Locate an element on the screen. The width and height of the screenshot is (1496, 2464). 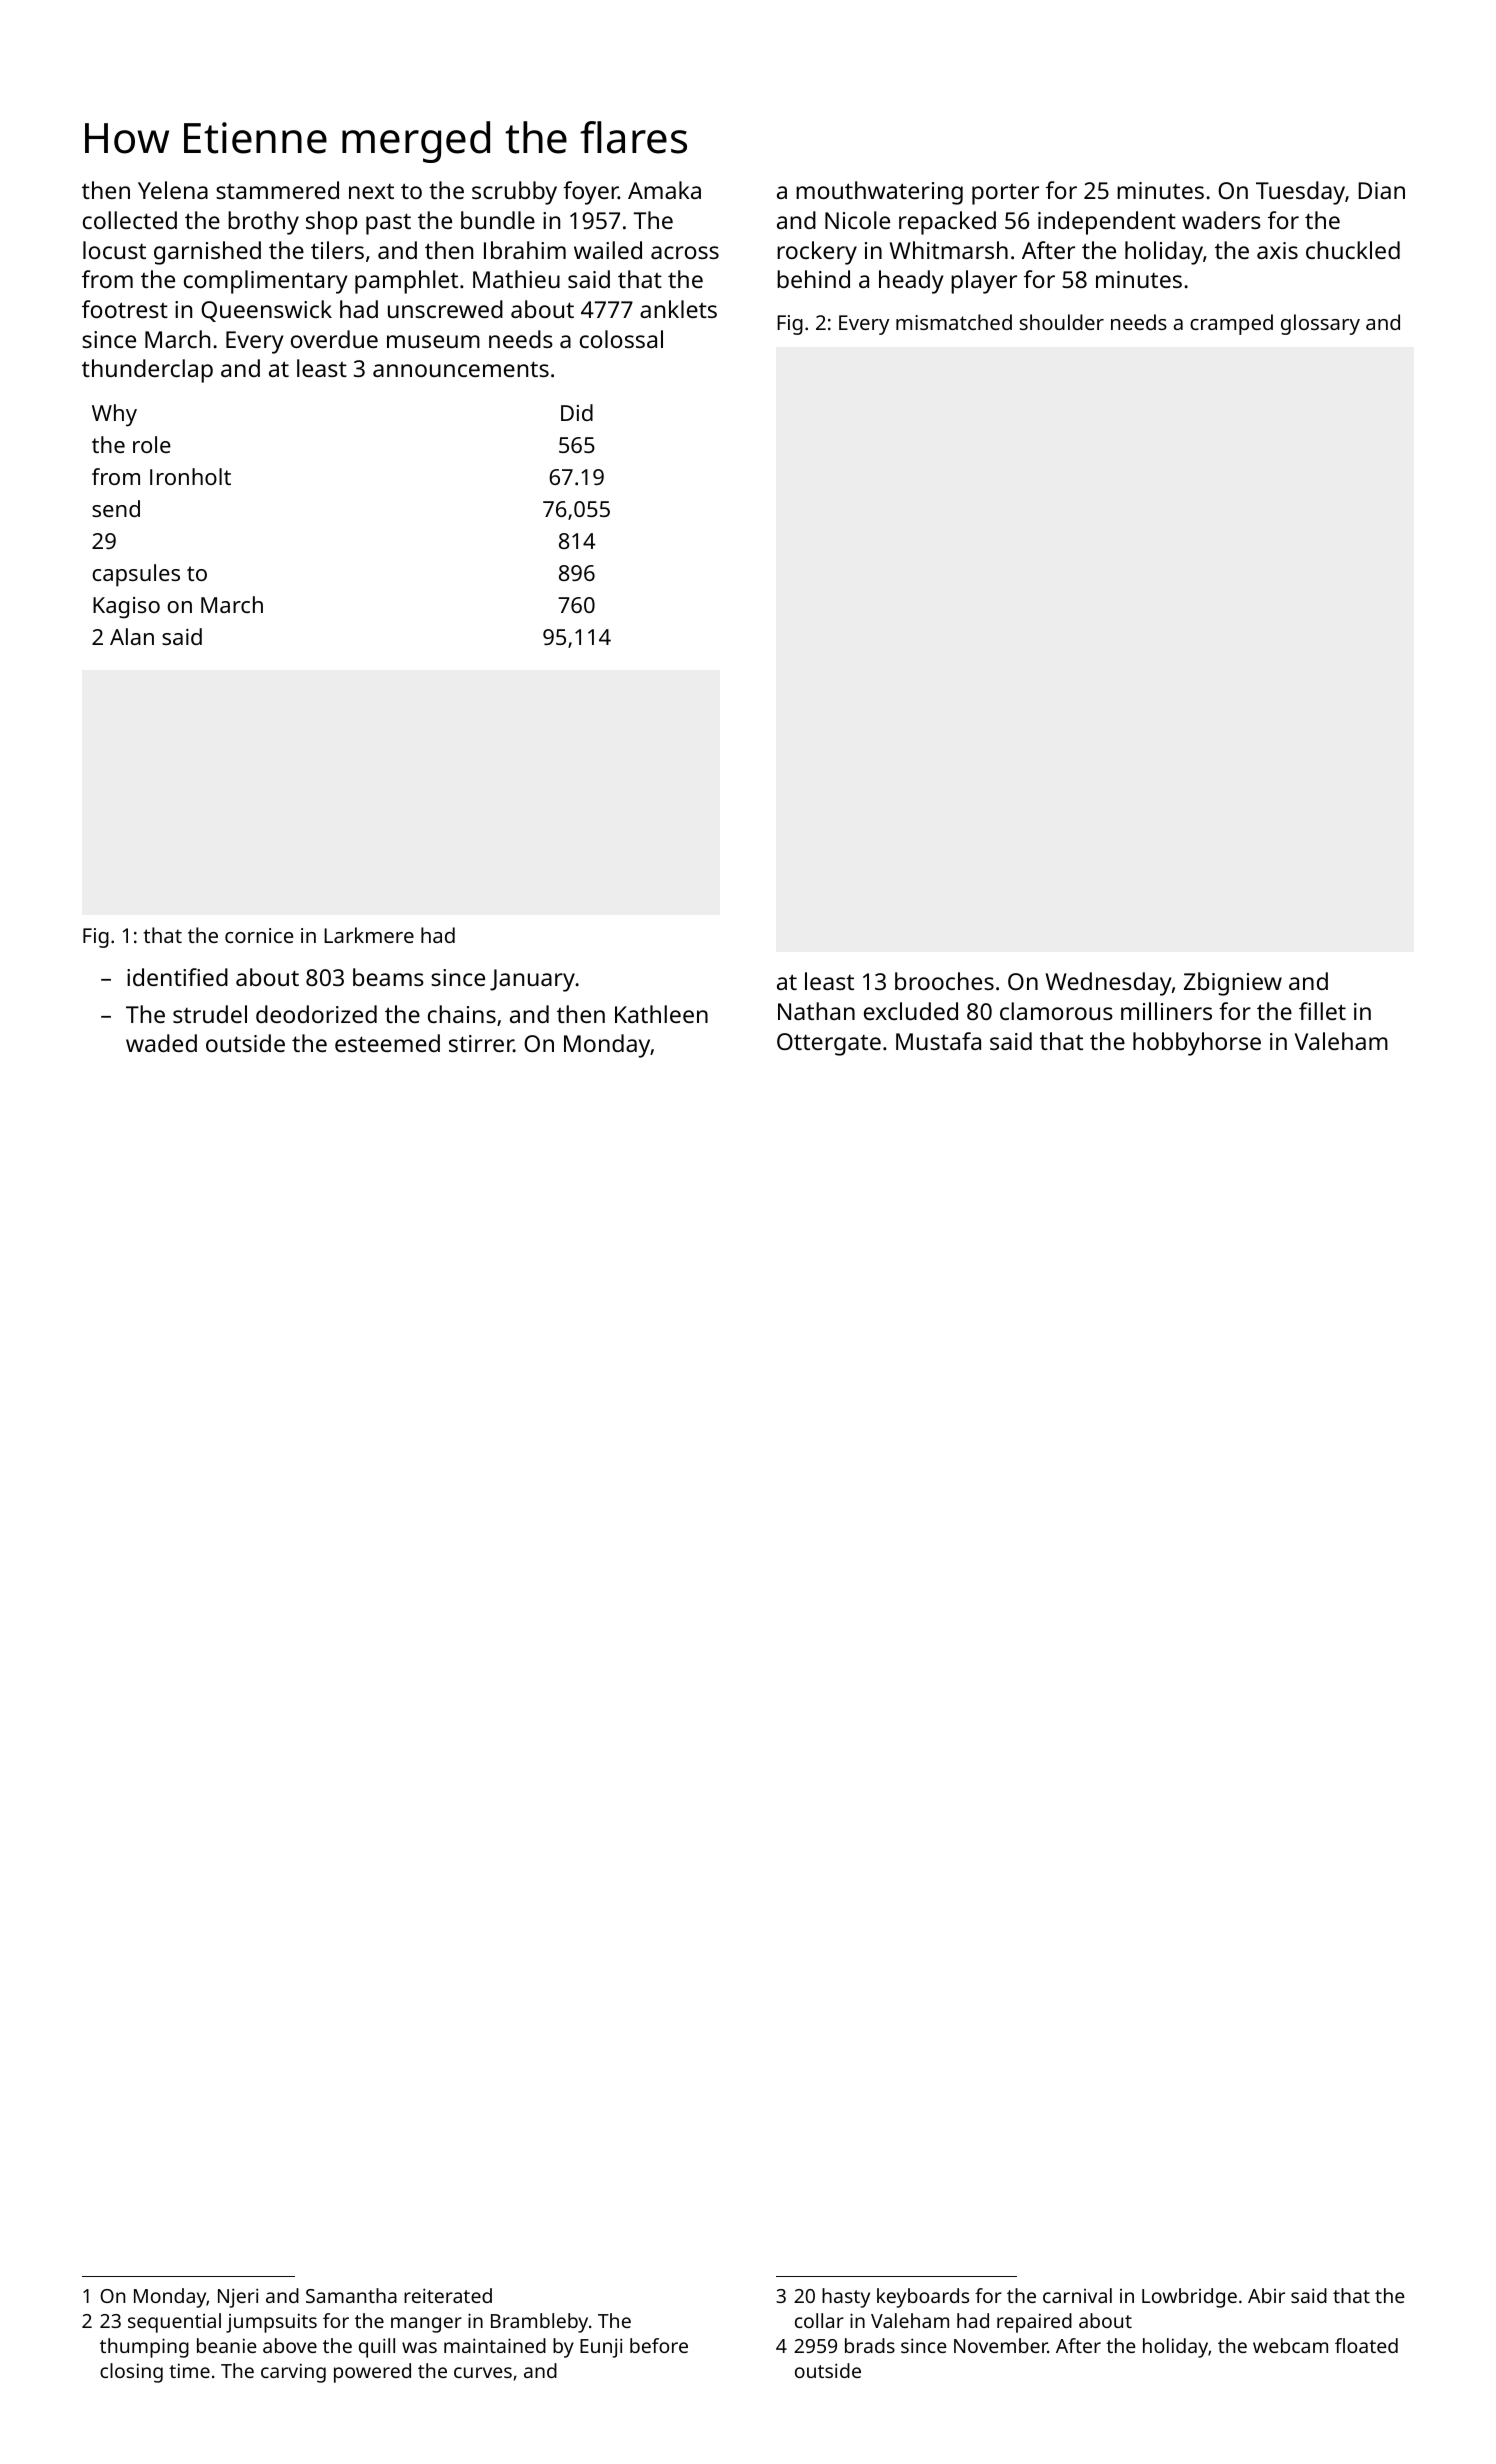
esteemed is located at coordinates (387, 1043).
